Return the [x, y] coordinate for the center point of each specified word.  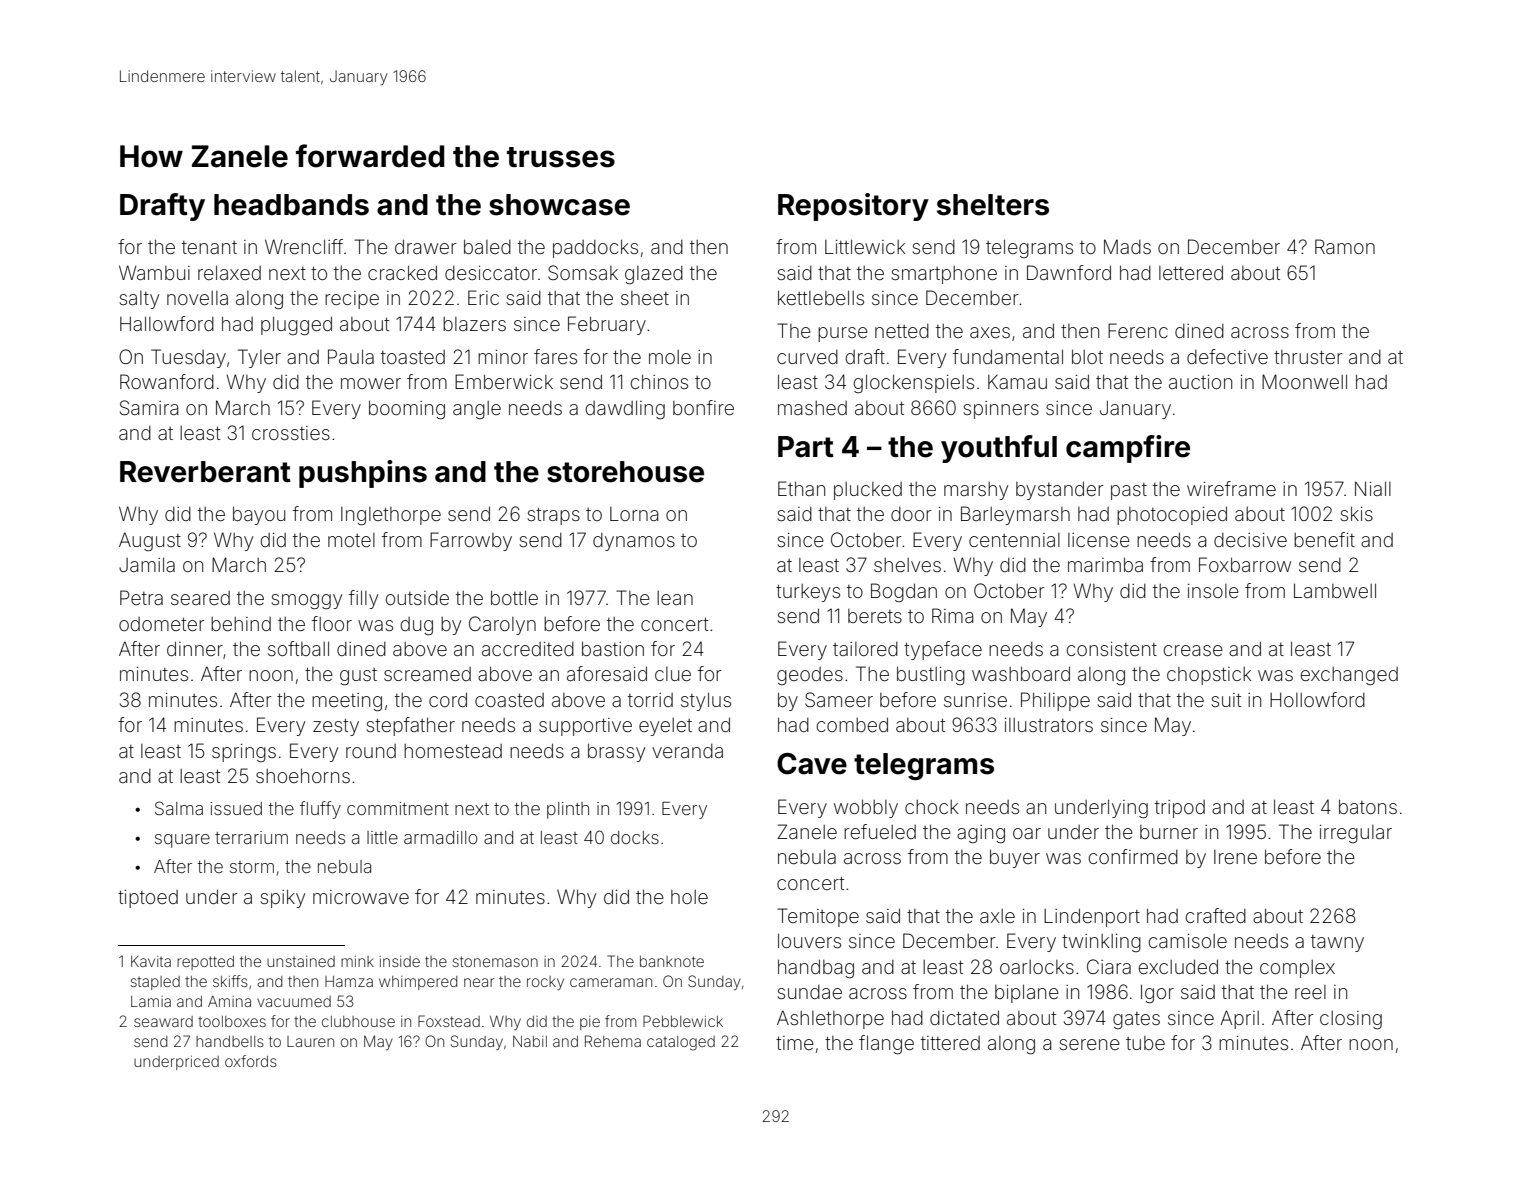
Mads [1127, 246]
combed [852, 724]
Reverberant [205, 472]
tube [1145, 1043]
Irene [1235, 857]
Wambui [154, 272]
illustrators [1049, 725]
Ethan [801, 488]
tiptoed [148, 899]
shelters [993, 205]
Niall [1373, 488]
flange [886, 1045]
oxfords [251, 1061]
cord [448, 699]
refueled [880, 831]
